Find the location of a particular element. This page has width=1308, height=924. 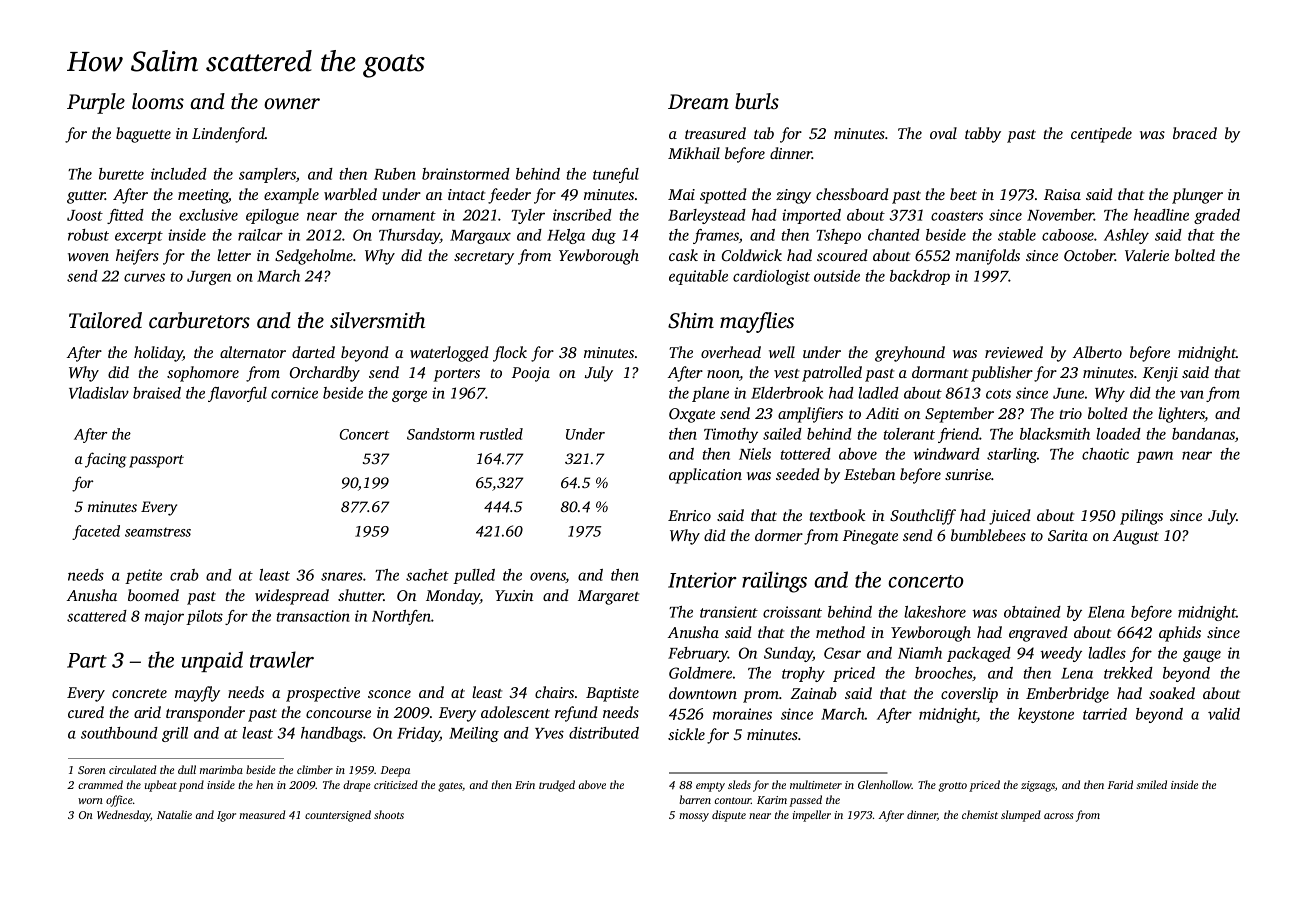

coasters is located at coordinates (957, 216).
